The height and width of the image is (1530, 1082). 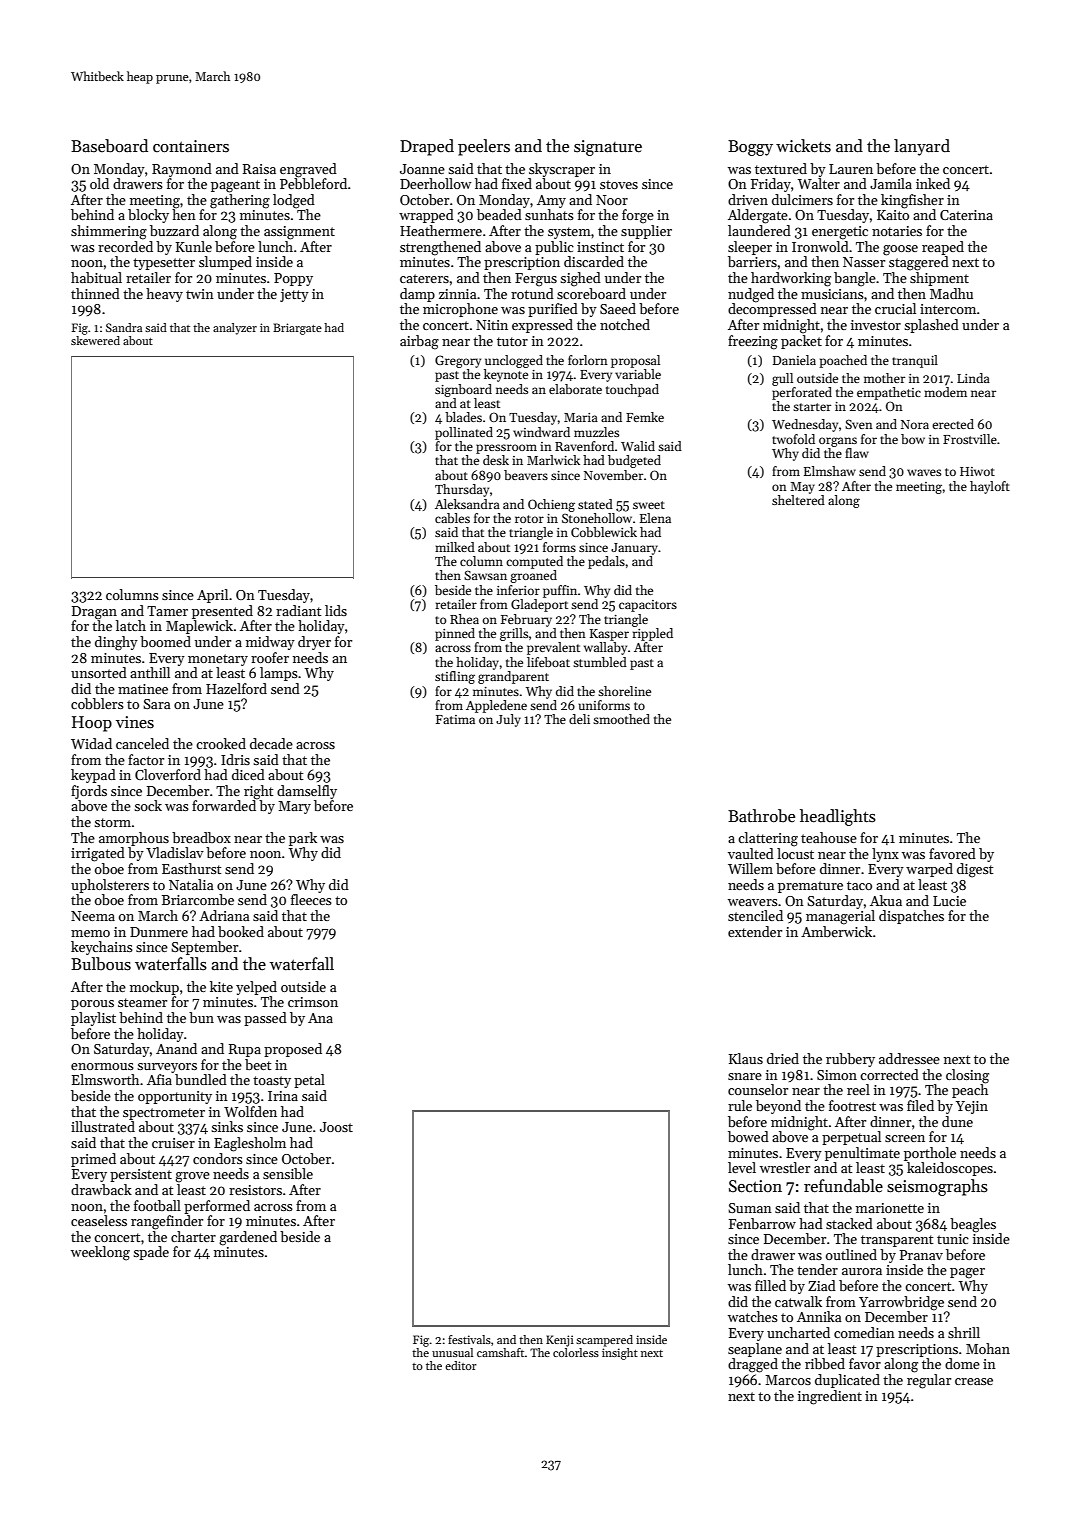 I want to click on spade, so click(x=151, y=1253).
